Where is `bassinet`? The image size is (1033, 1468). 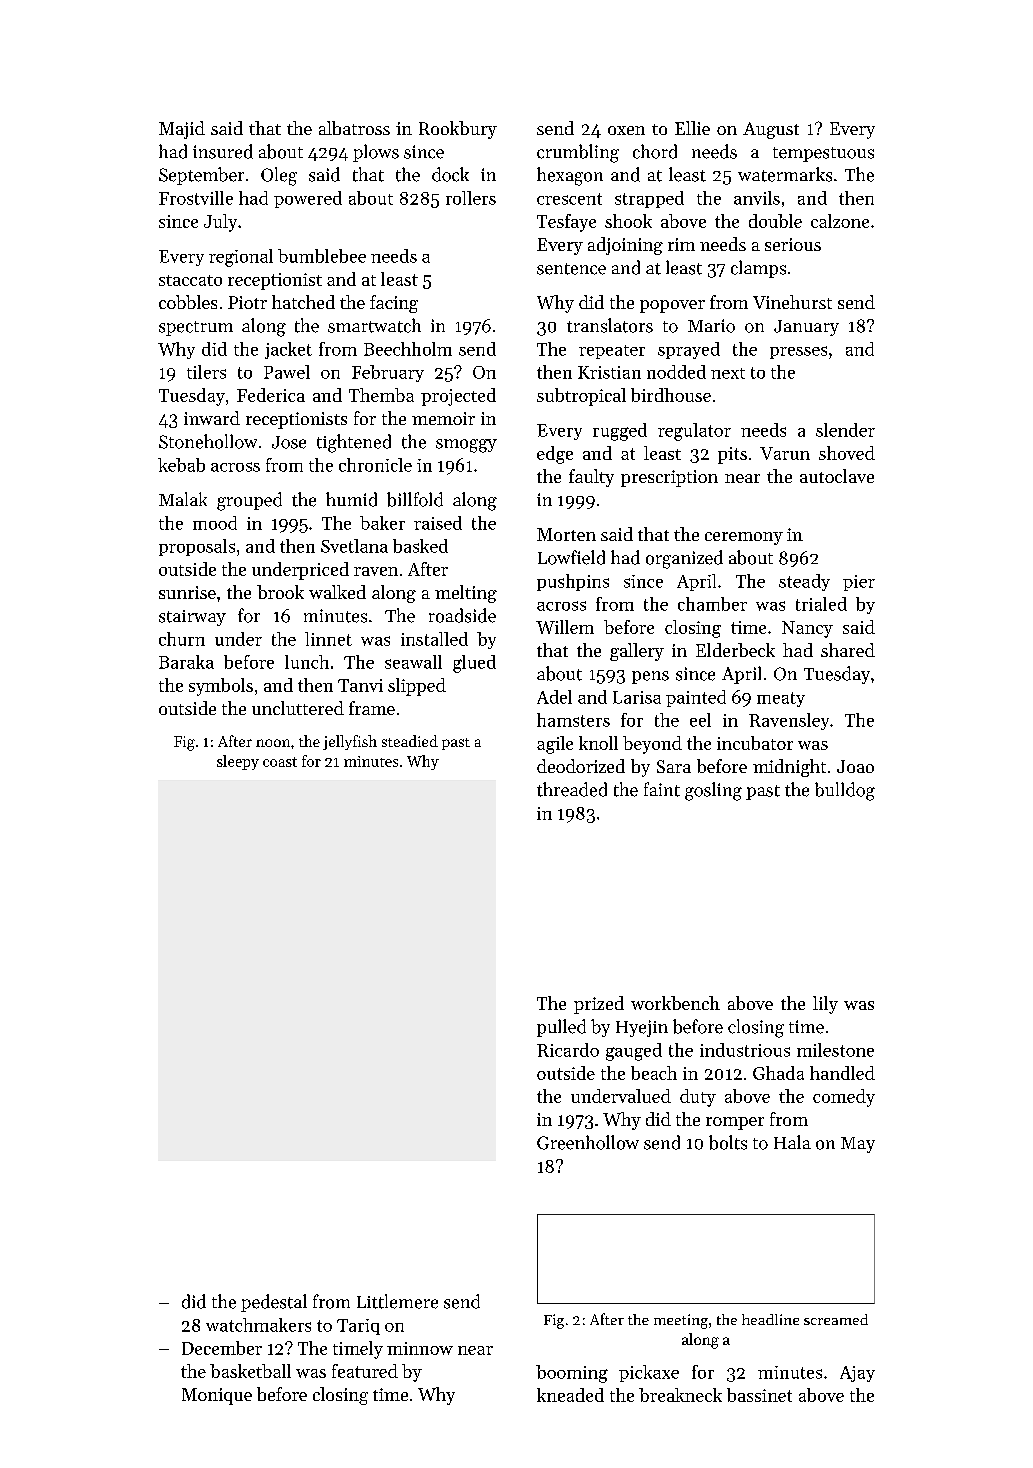
bassinet is located at coordinates (759, 1395).
